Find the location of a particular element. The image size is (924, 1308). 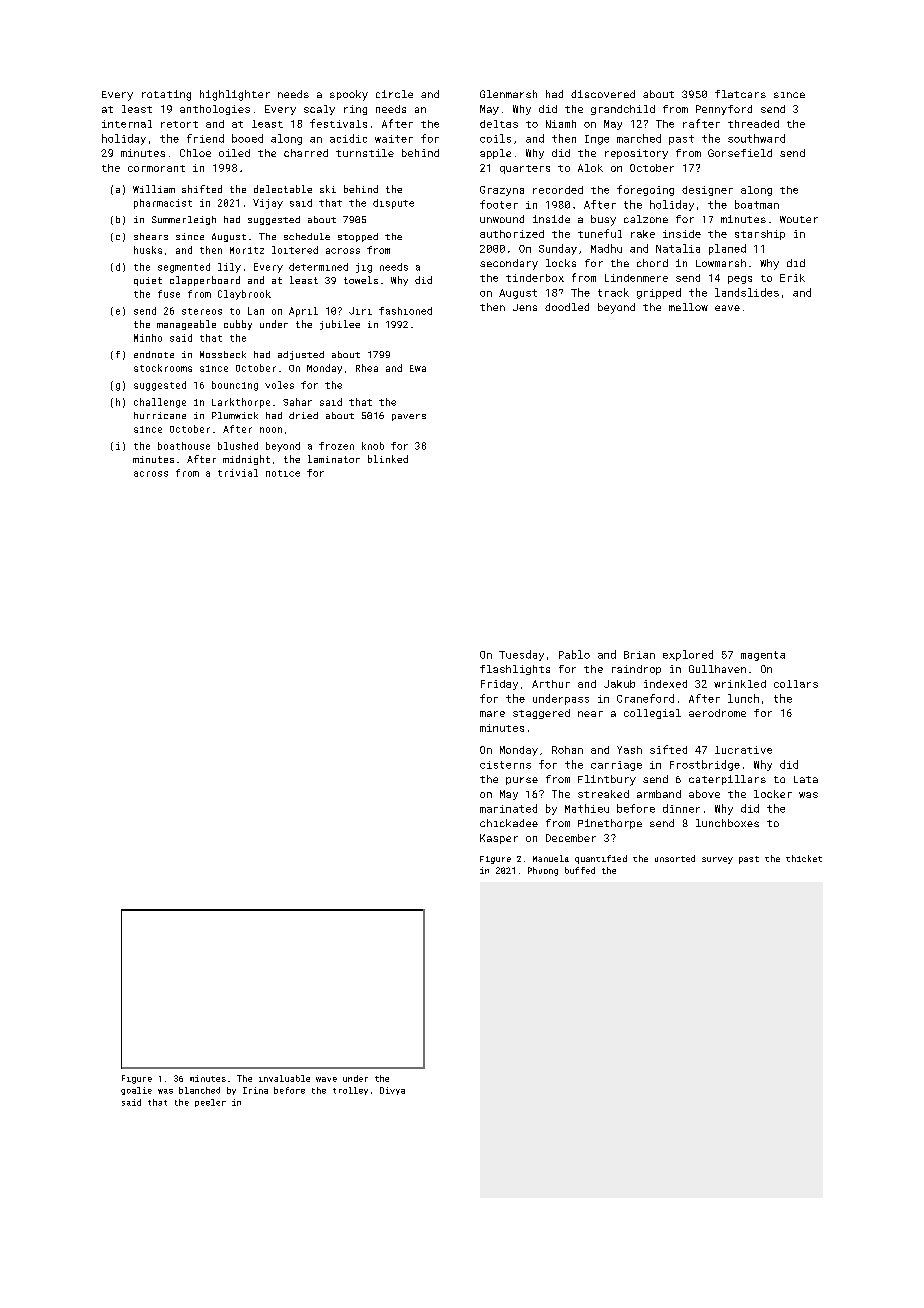

Divya is located at coordinates (392, 1091).
